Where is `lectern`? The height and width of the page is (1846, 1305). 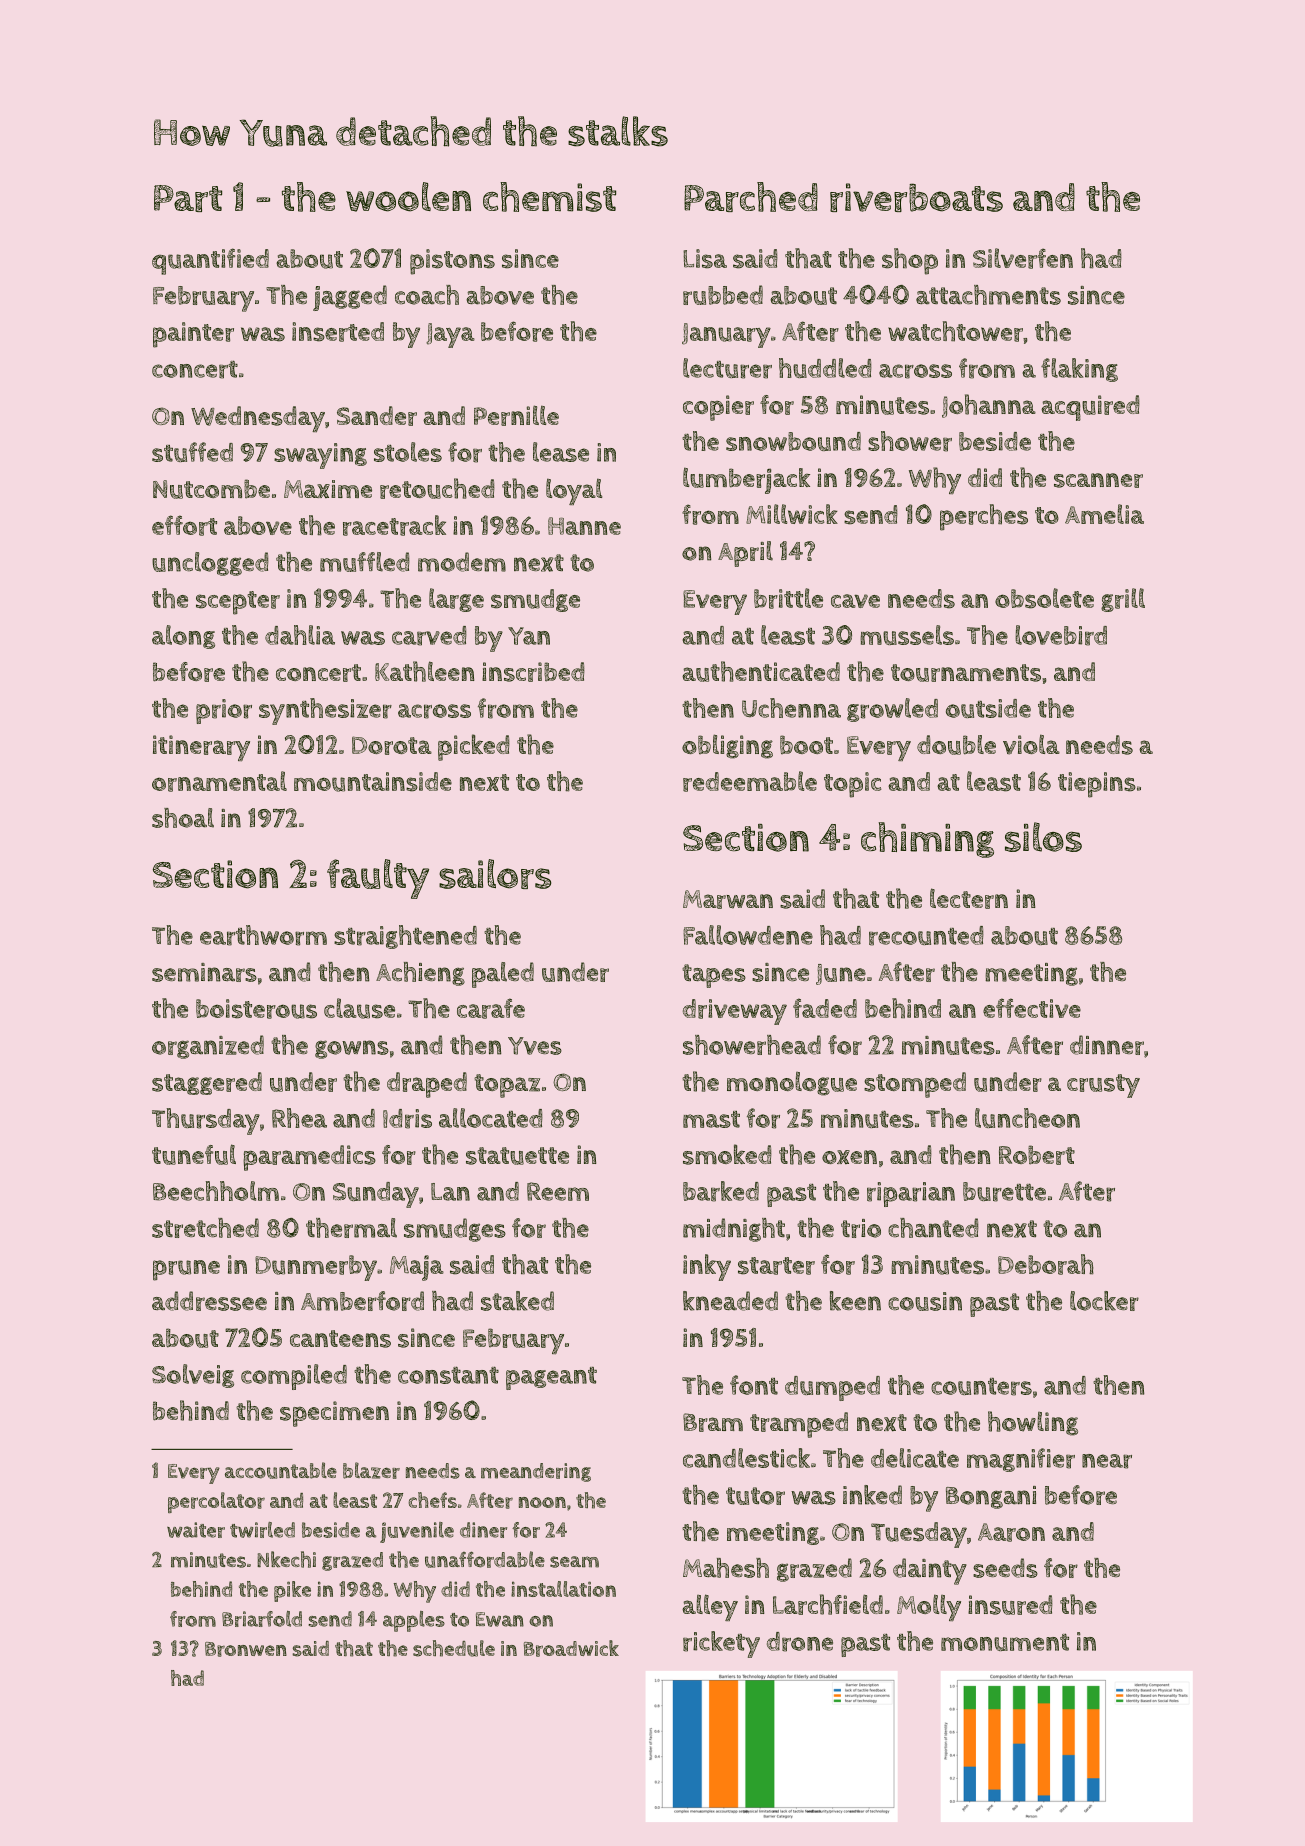 lectern is located at coordinates (969, 898).
